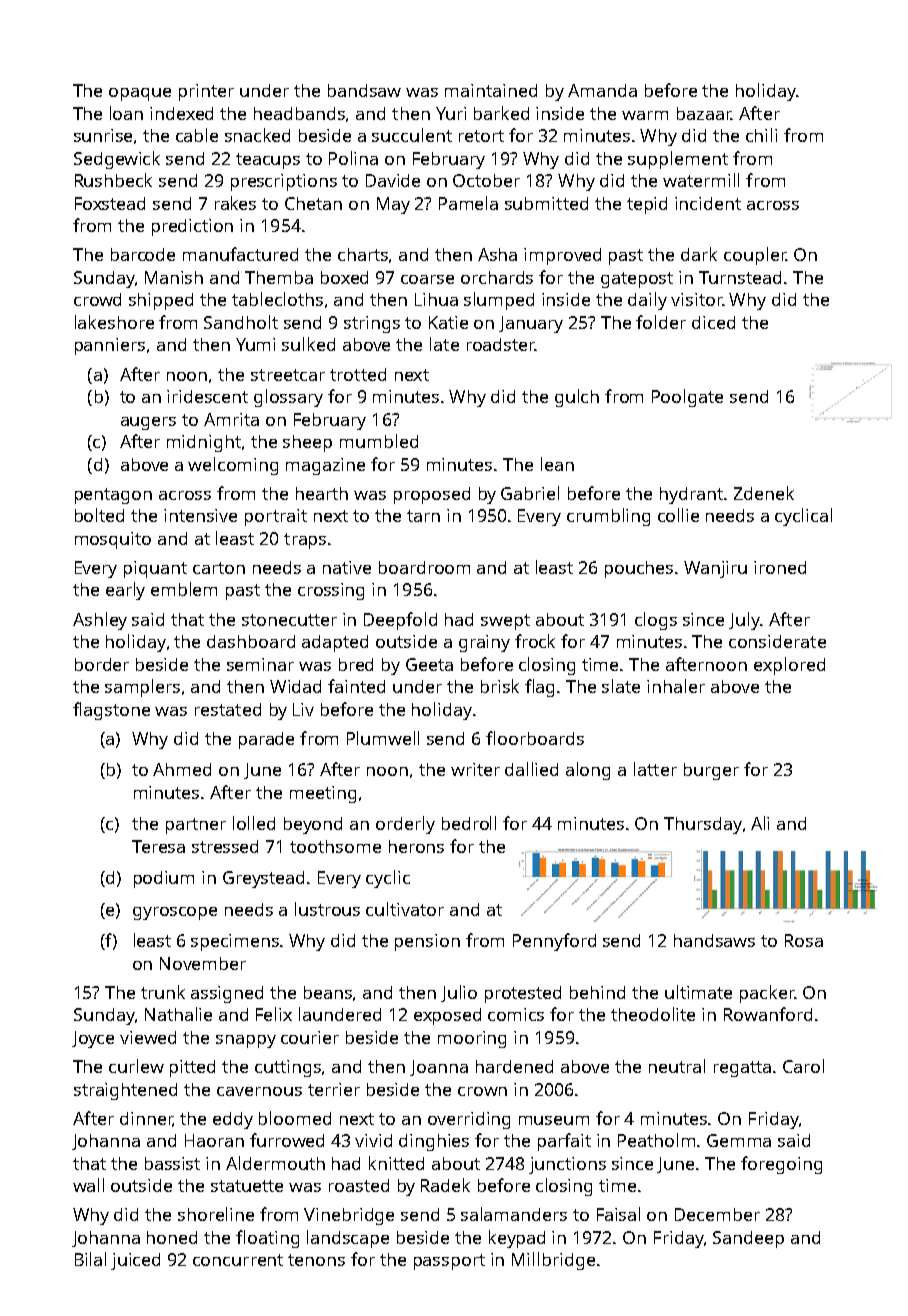 The height and width of the screenshot is (1316, 908). Describe the element at coordinates (364, 90) in the screenshot. I see `bandsaw` at that location.
